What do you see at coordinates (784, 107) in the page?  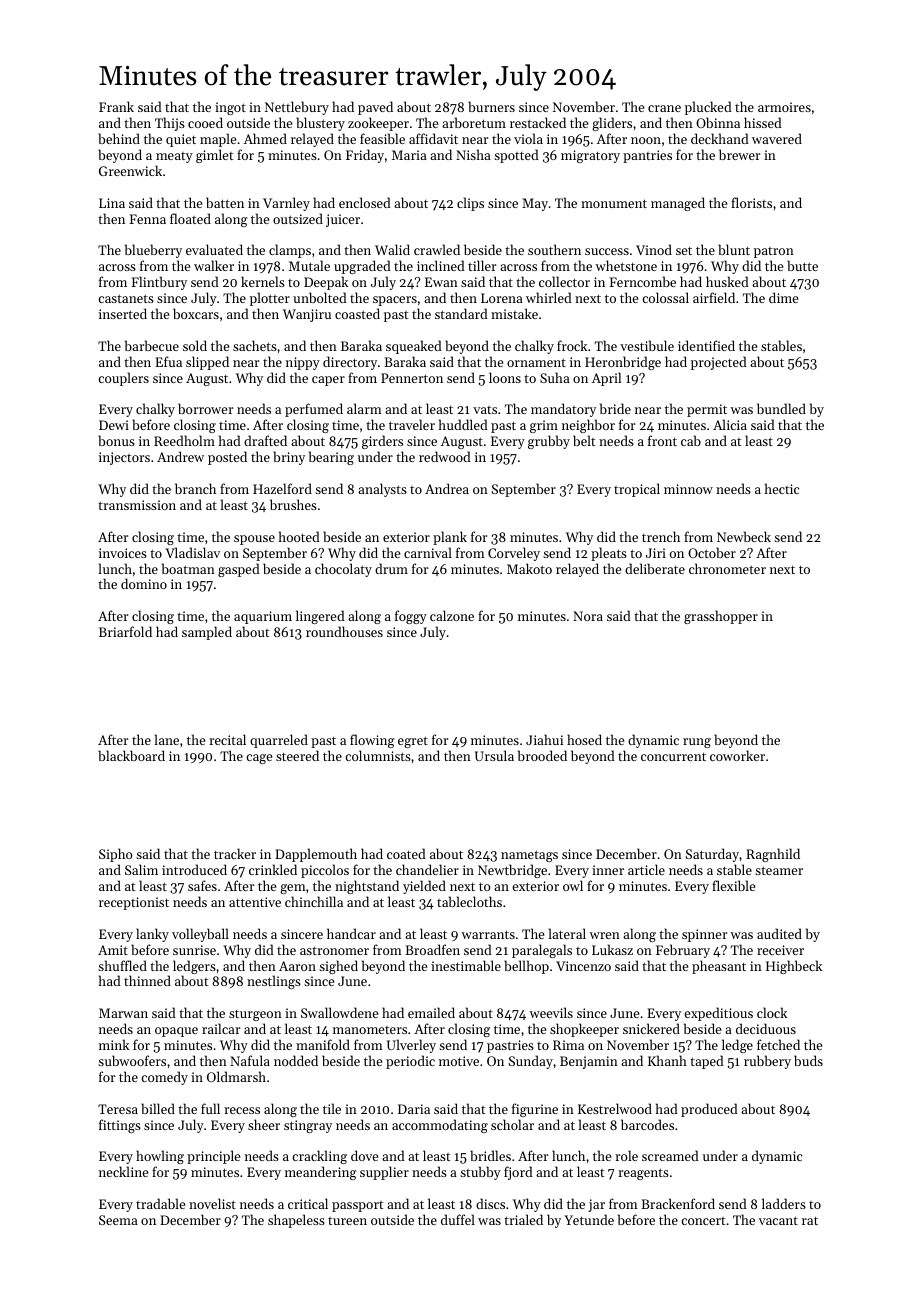 I see `armoires` at bounding box center [784, 107].
